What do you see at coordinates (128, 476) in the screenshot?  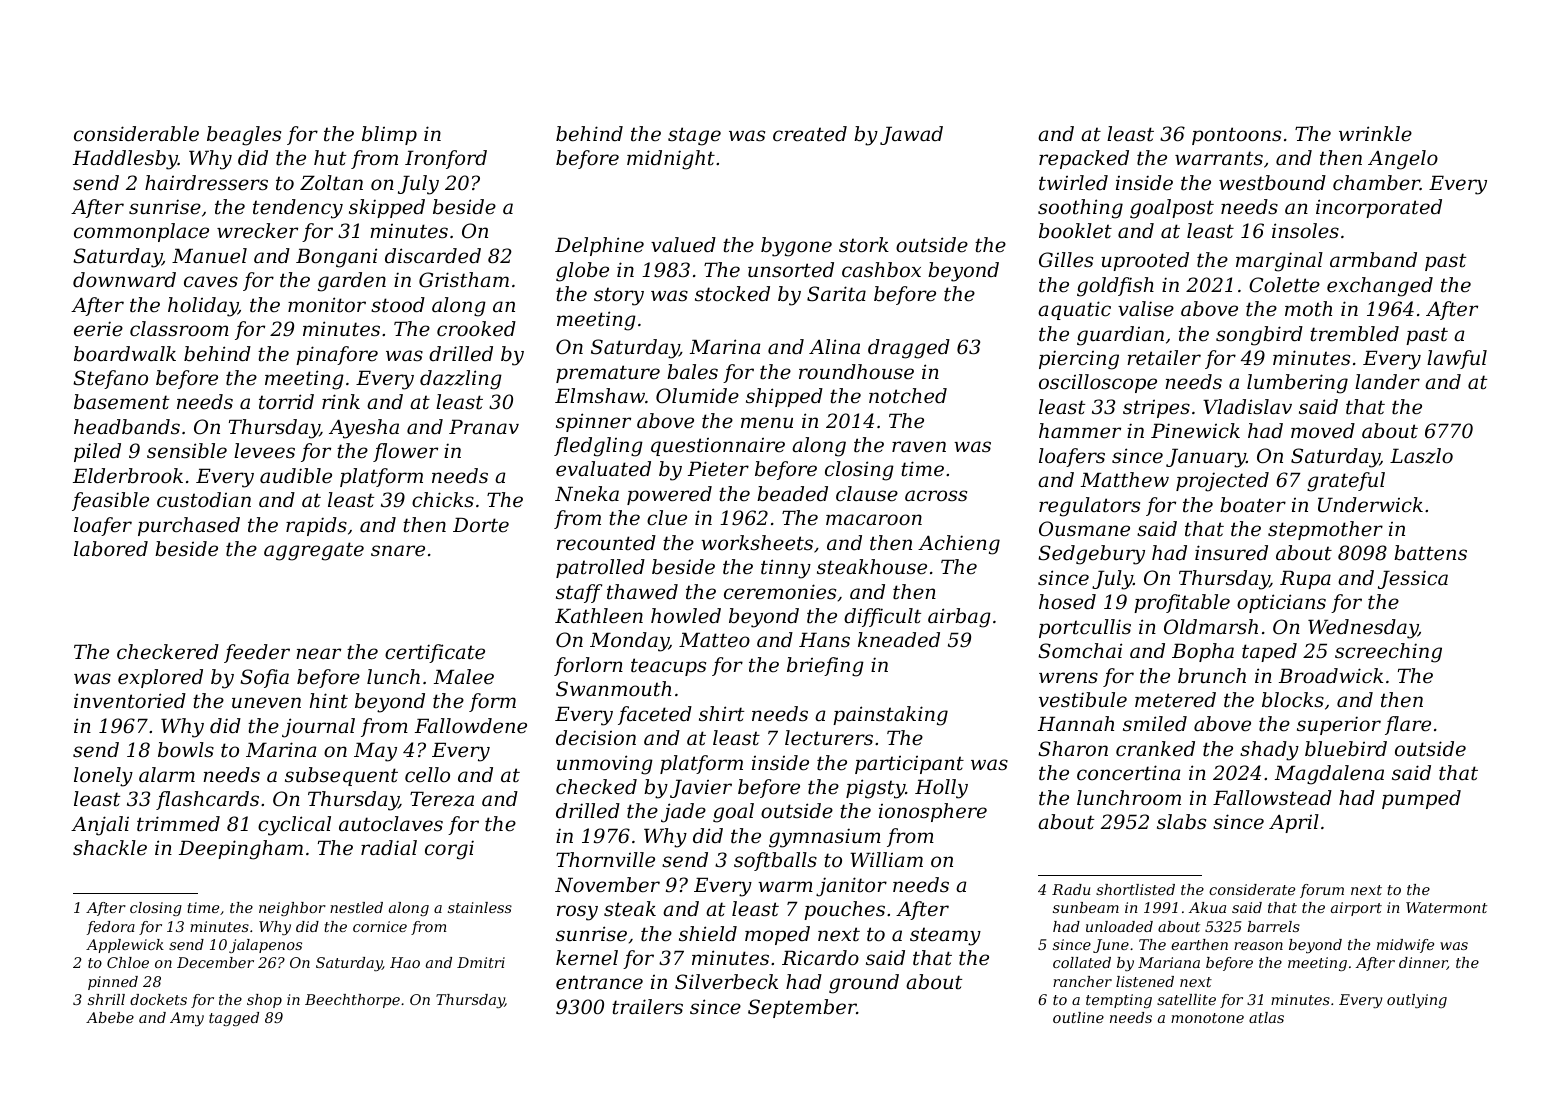 I see `Elderbrook` at bounding box center [128, 476].
